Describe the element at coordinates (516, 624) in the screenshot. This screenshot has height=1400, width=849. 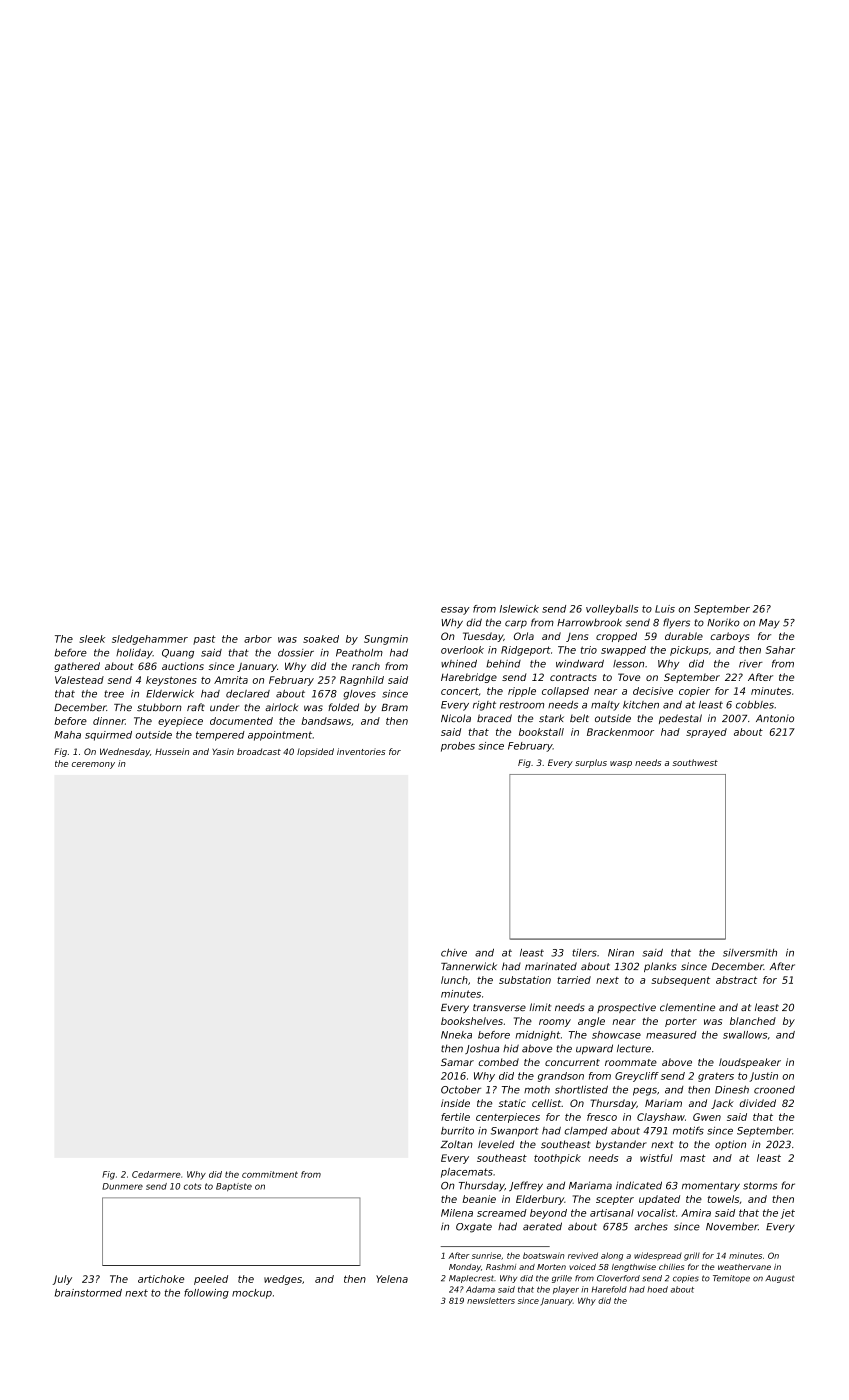
I see `carp` at that location.
